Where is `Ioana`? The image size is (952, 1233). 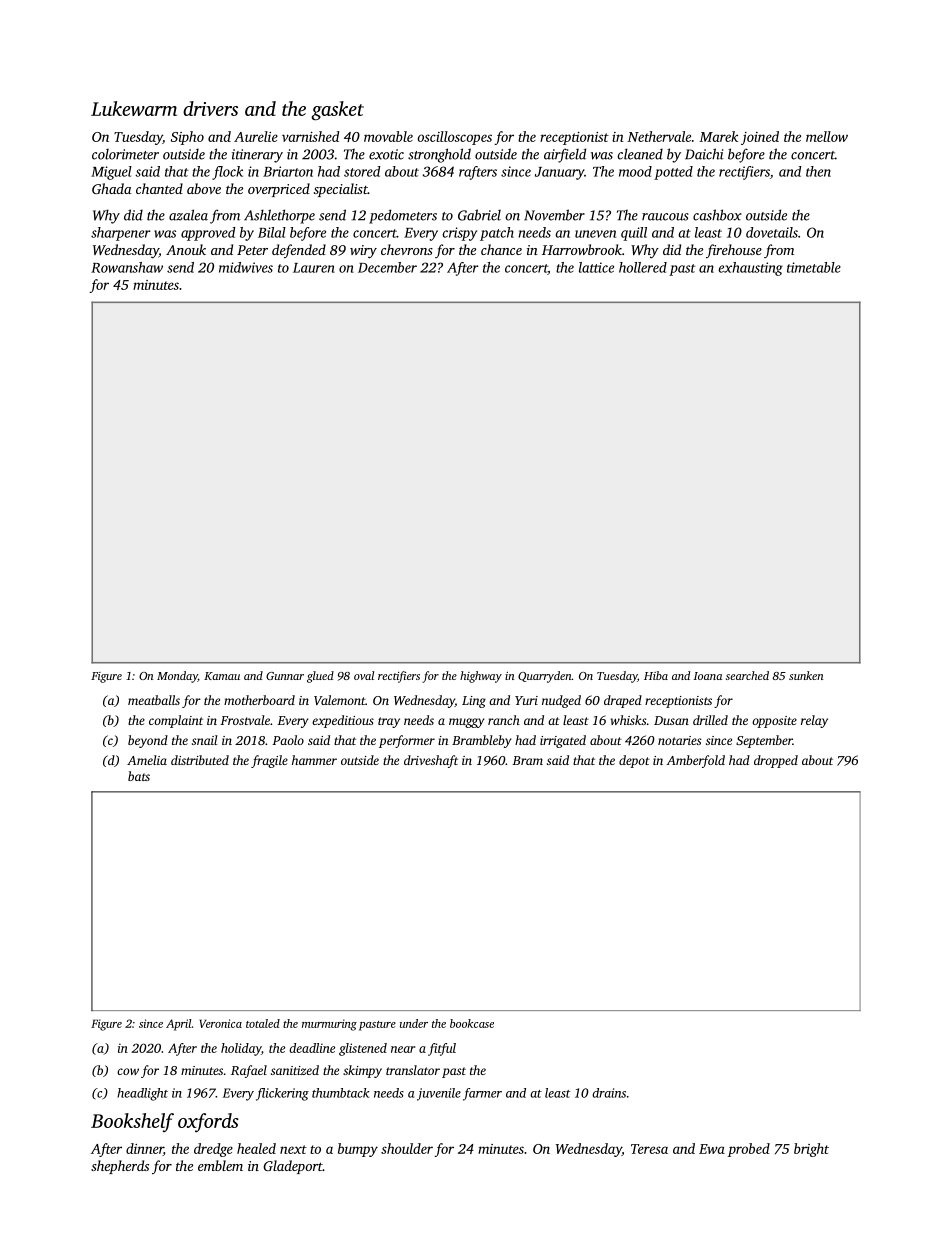 Ioana is located at coordinates (708, 676).
